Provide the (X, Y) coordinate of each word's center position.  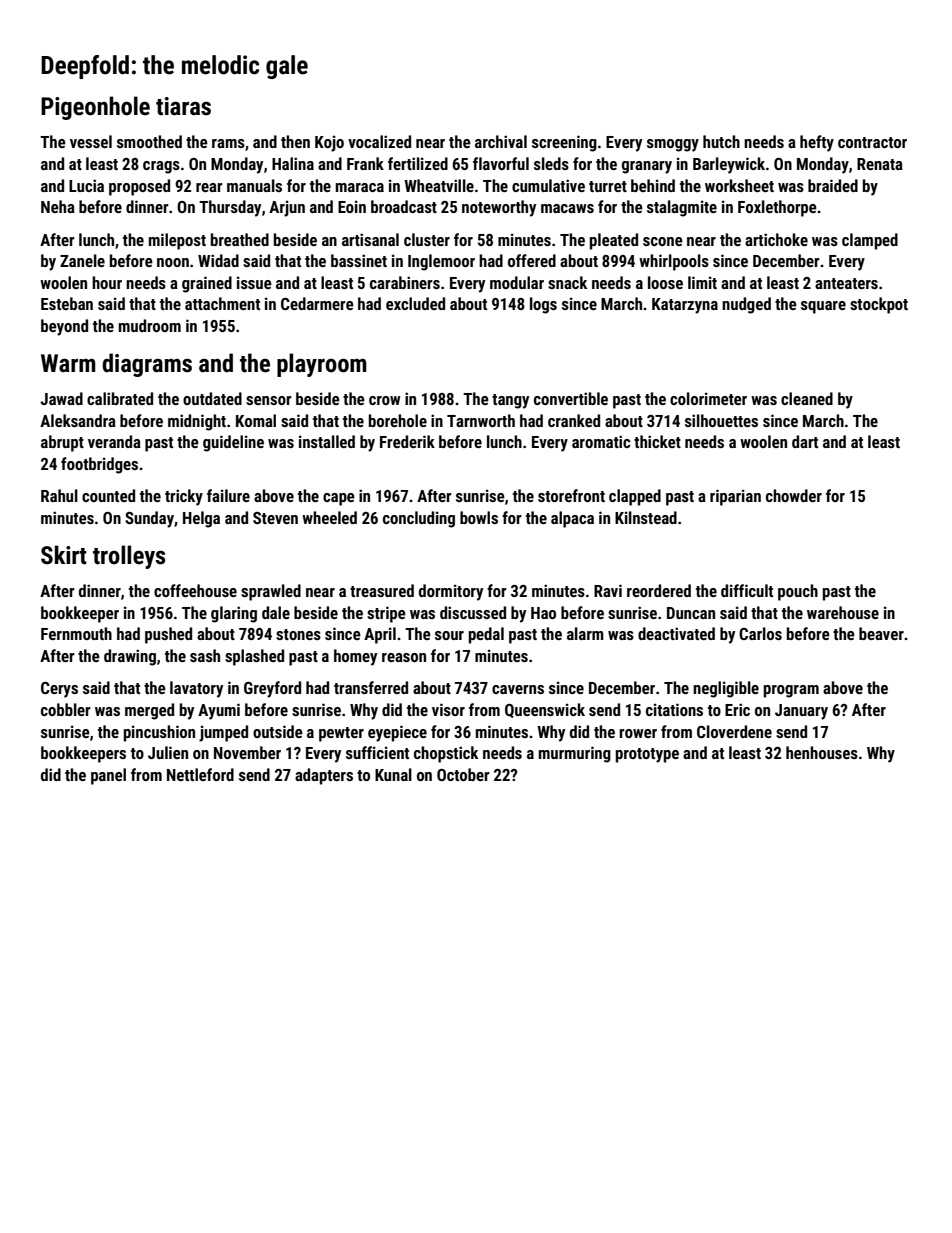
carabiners (405, 282)
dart (805, 441)
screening (564, 143)
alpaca (572, 519)
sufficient (377, 752)
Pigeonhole (95, 108)
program (791, 691)
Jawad (61, 398)
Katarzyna (685, 306)
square (823, 307)
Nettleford (200, 774)
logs (543, 305)
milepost (177, 241)
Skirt (64, 555)
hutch (721, 141)
